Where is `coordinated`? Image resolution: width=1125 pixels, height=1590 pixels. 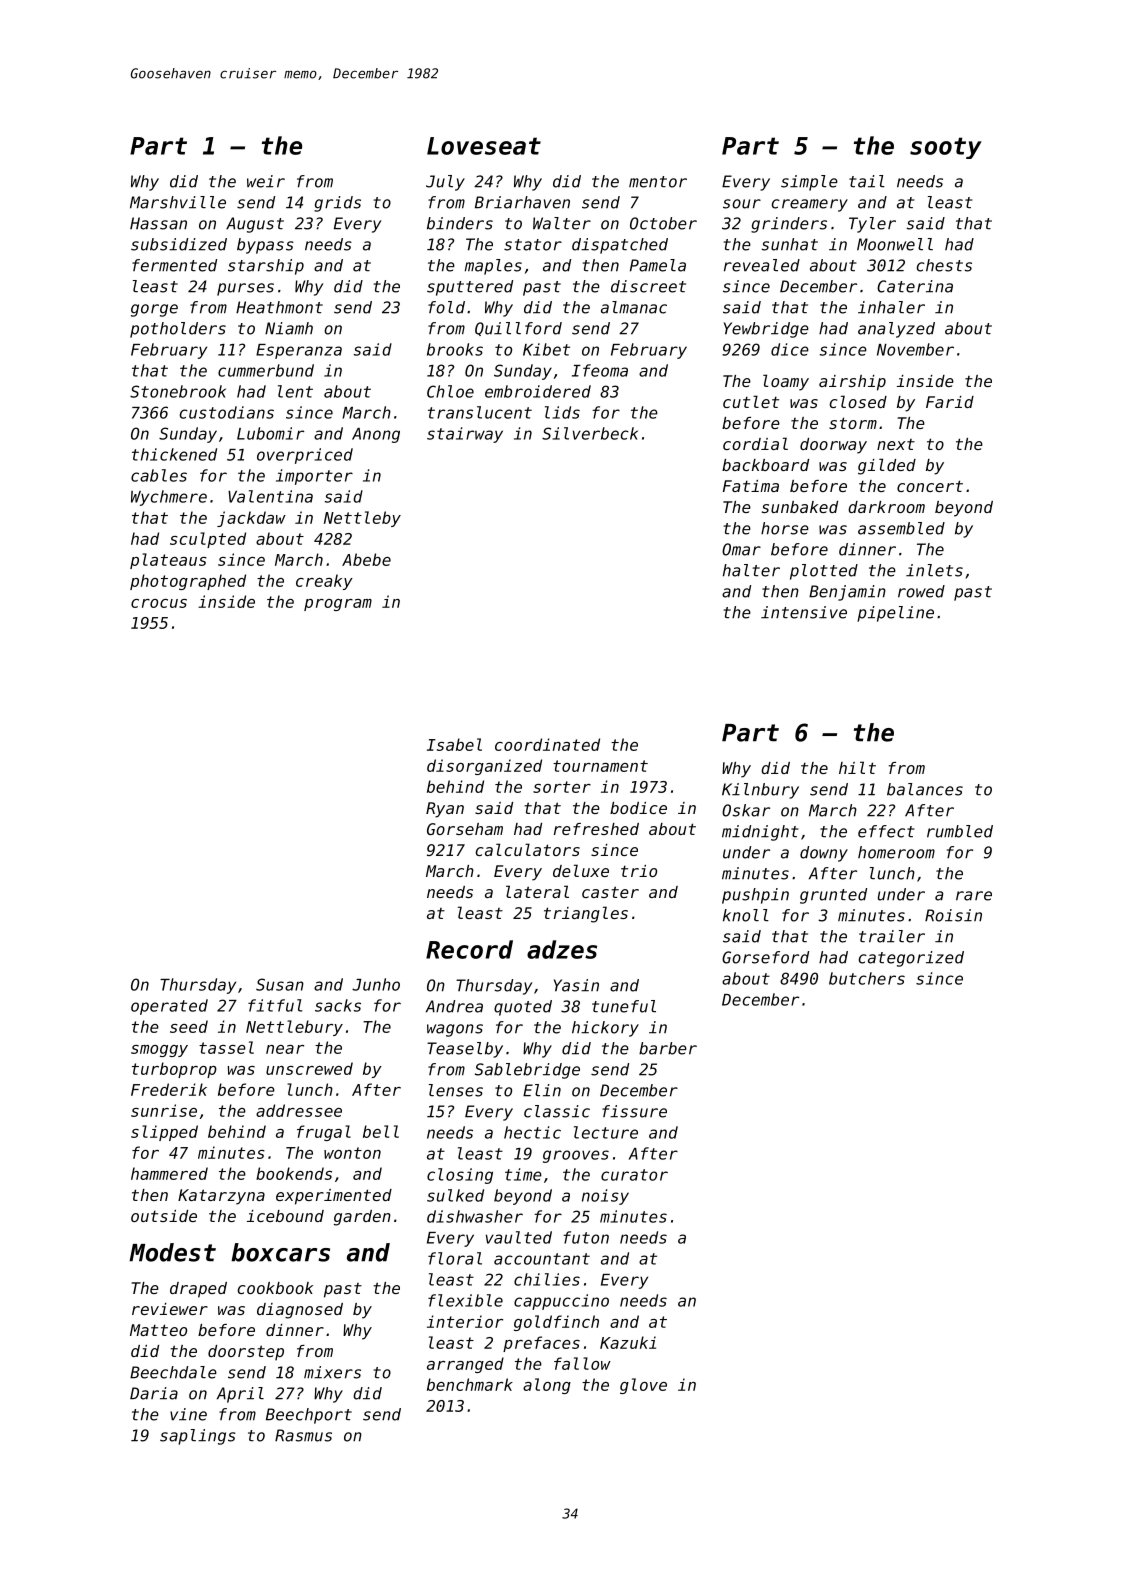
coordinated is located at coordinates (547, 744).
